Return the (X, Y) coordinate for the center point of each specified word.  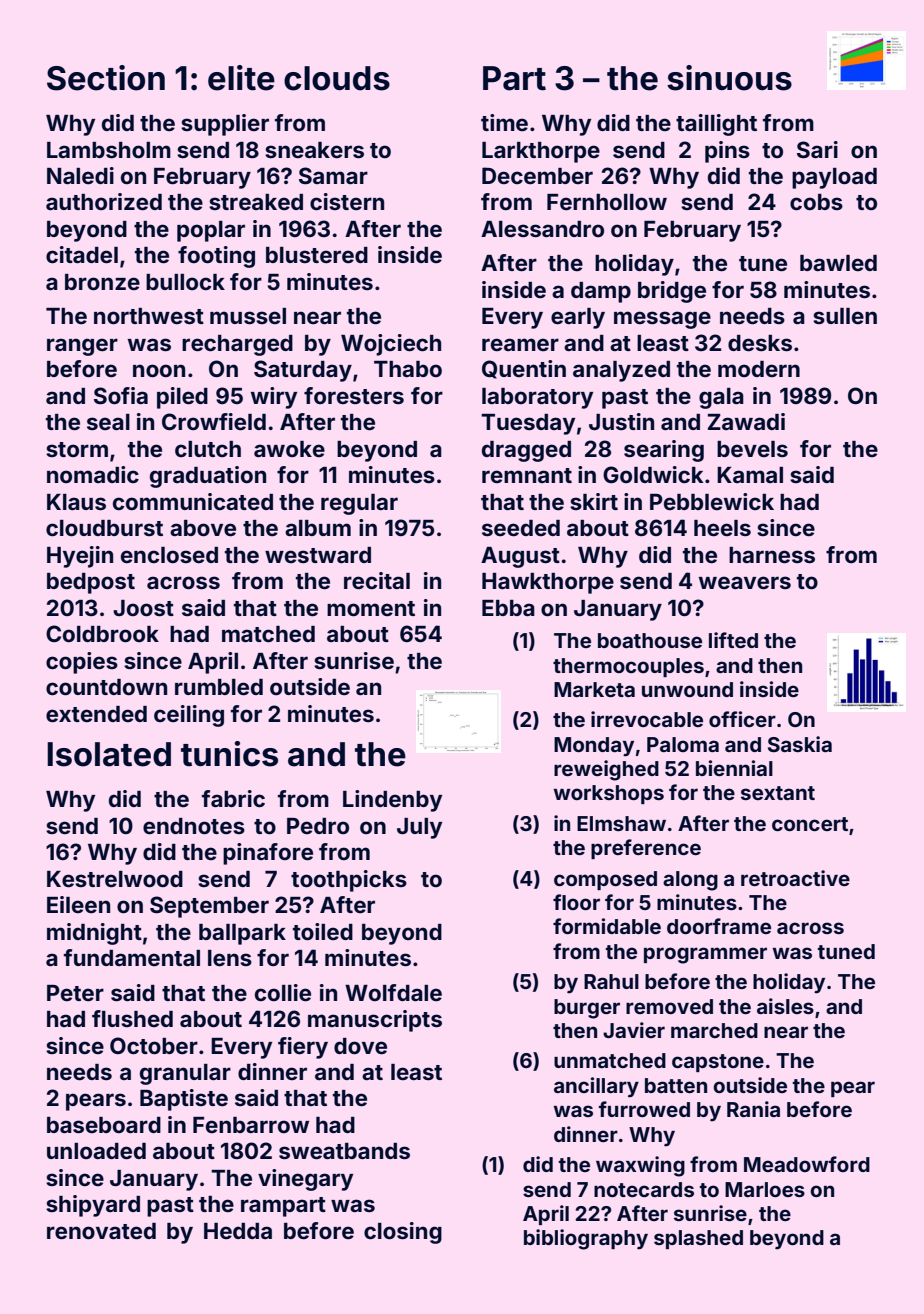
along (690, 881)
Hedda (238, 1231)
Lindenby (392, 801)
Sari (817, 150)
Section (106, 78)
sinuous (729, 78)
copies (82, 663)
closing (403, 1233)
